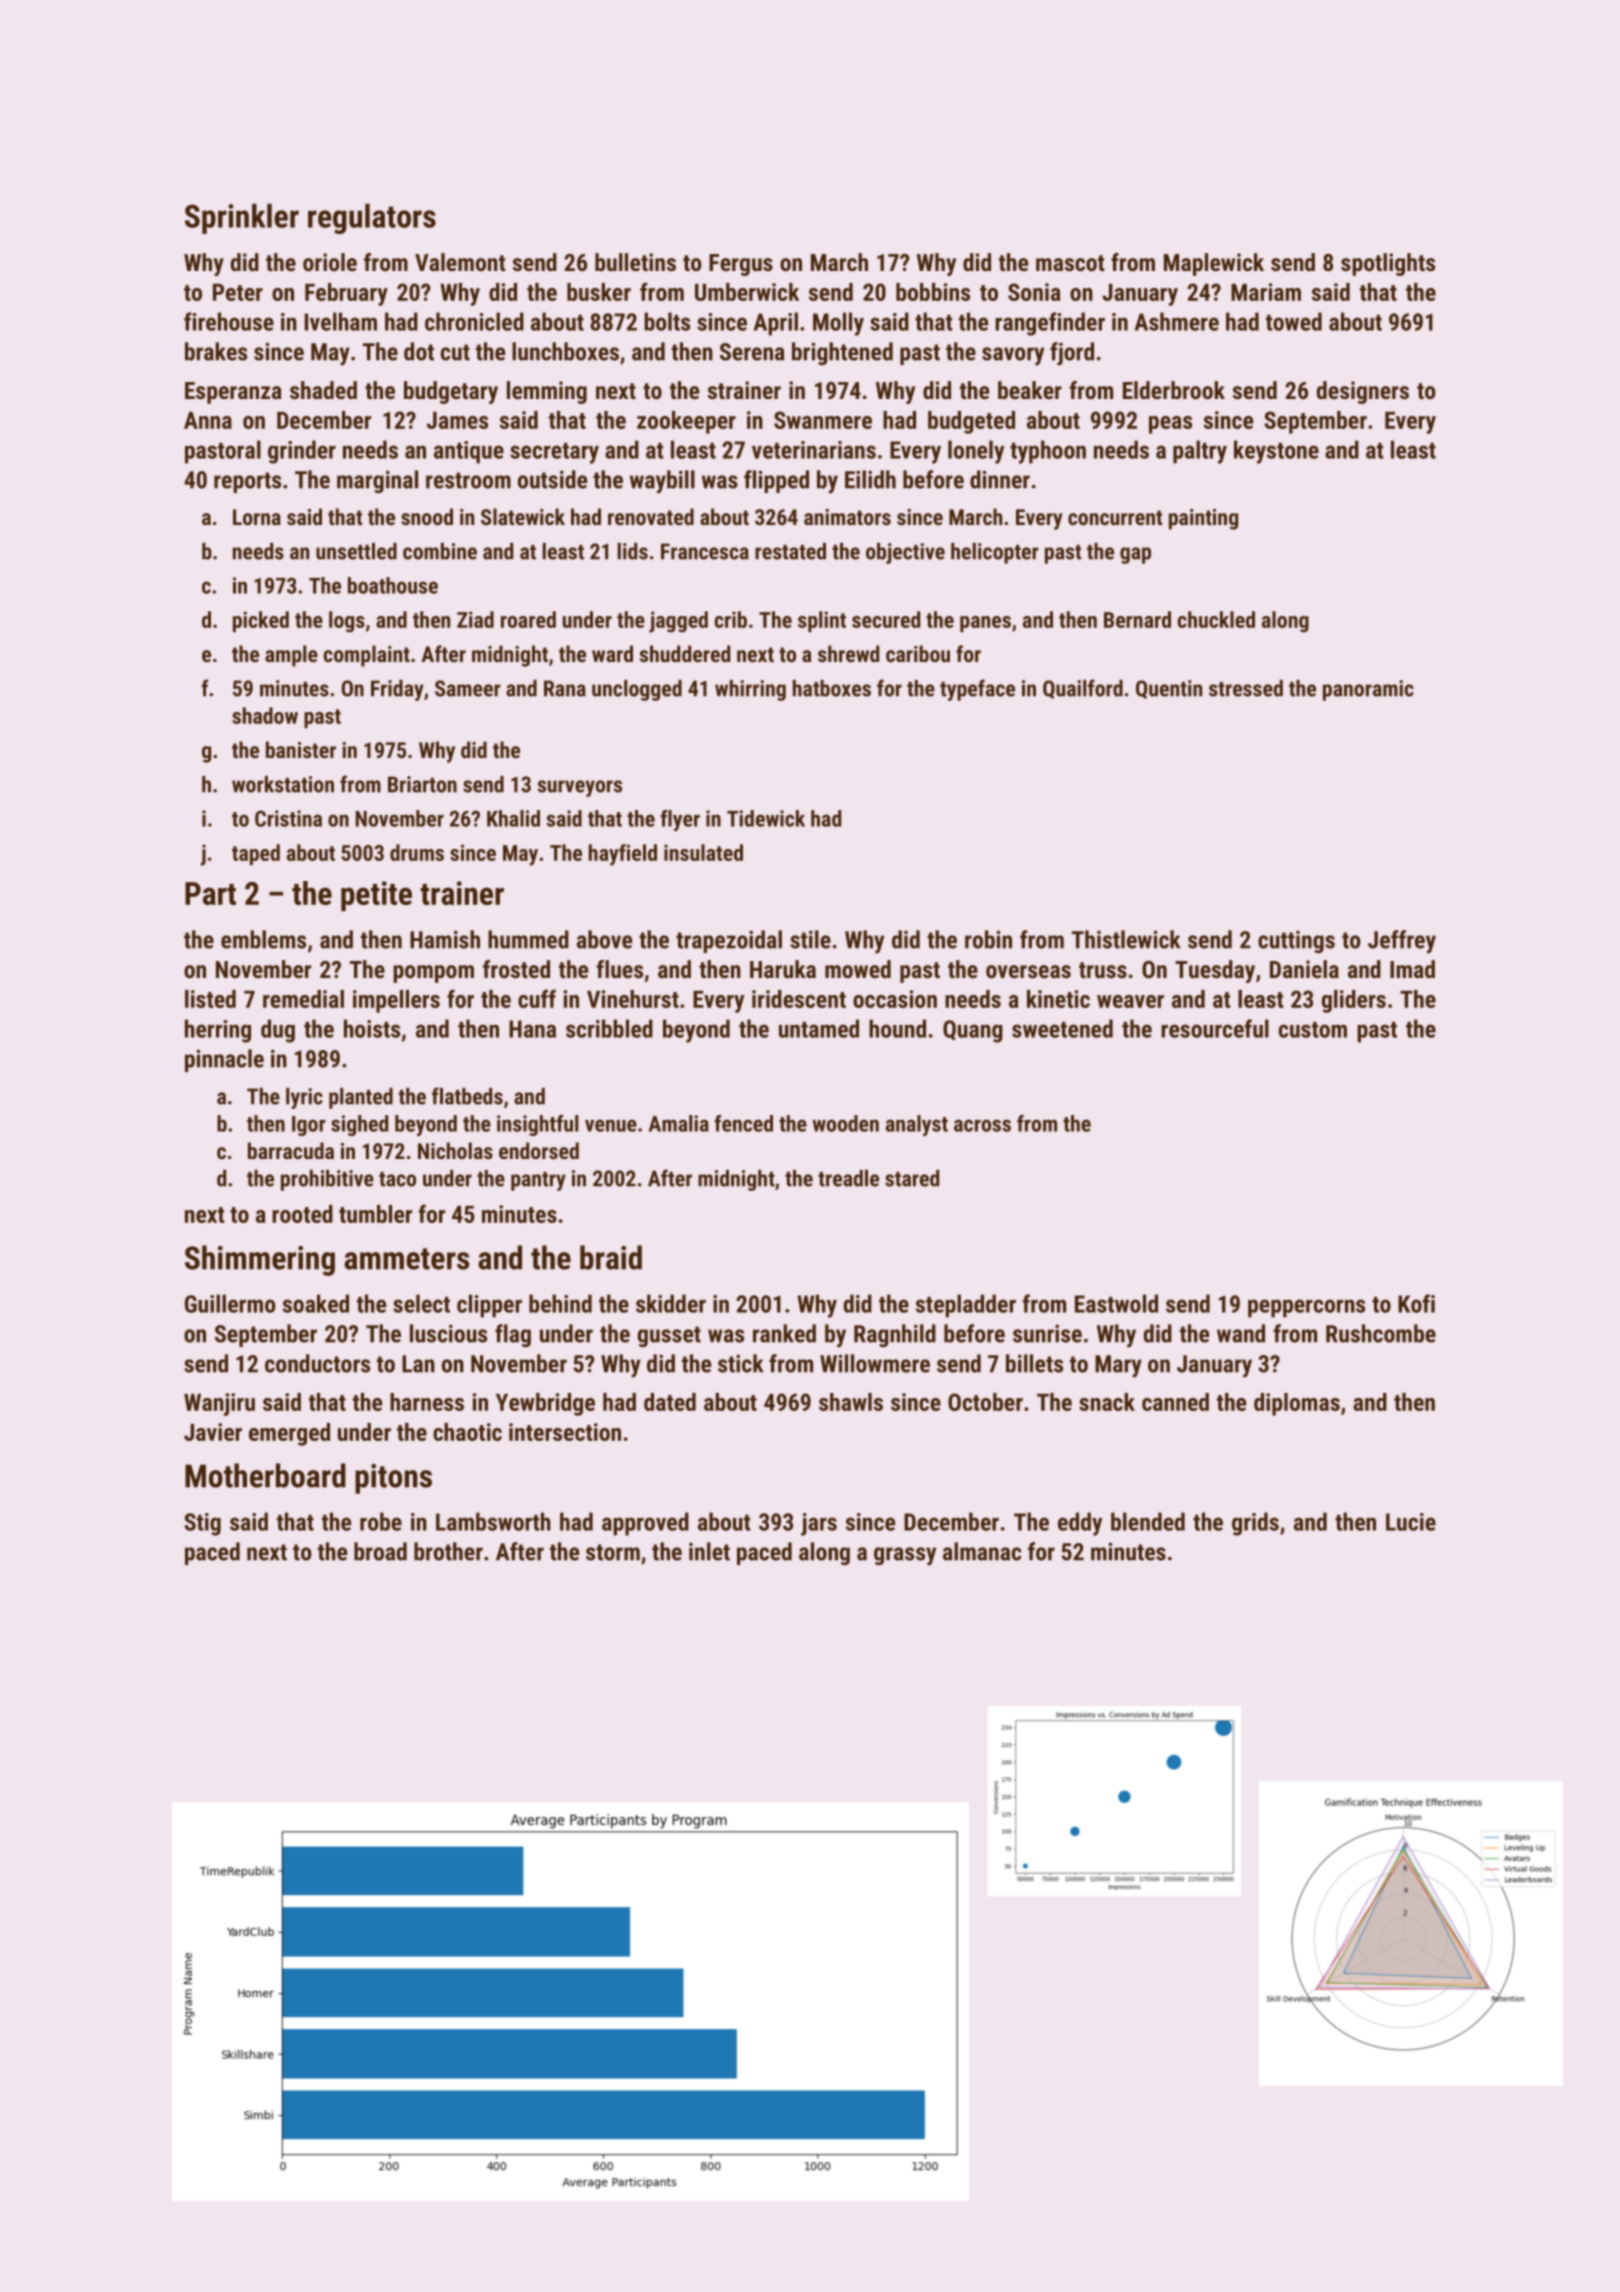  Describe the element at coordinates (238, 292) in the image. I see `Peter` at that location.
